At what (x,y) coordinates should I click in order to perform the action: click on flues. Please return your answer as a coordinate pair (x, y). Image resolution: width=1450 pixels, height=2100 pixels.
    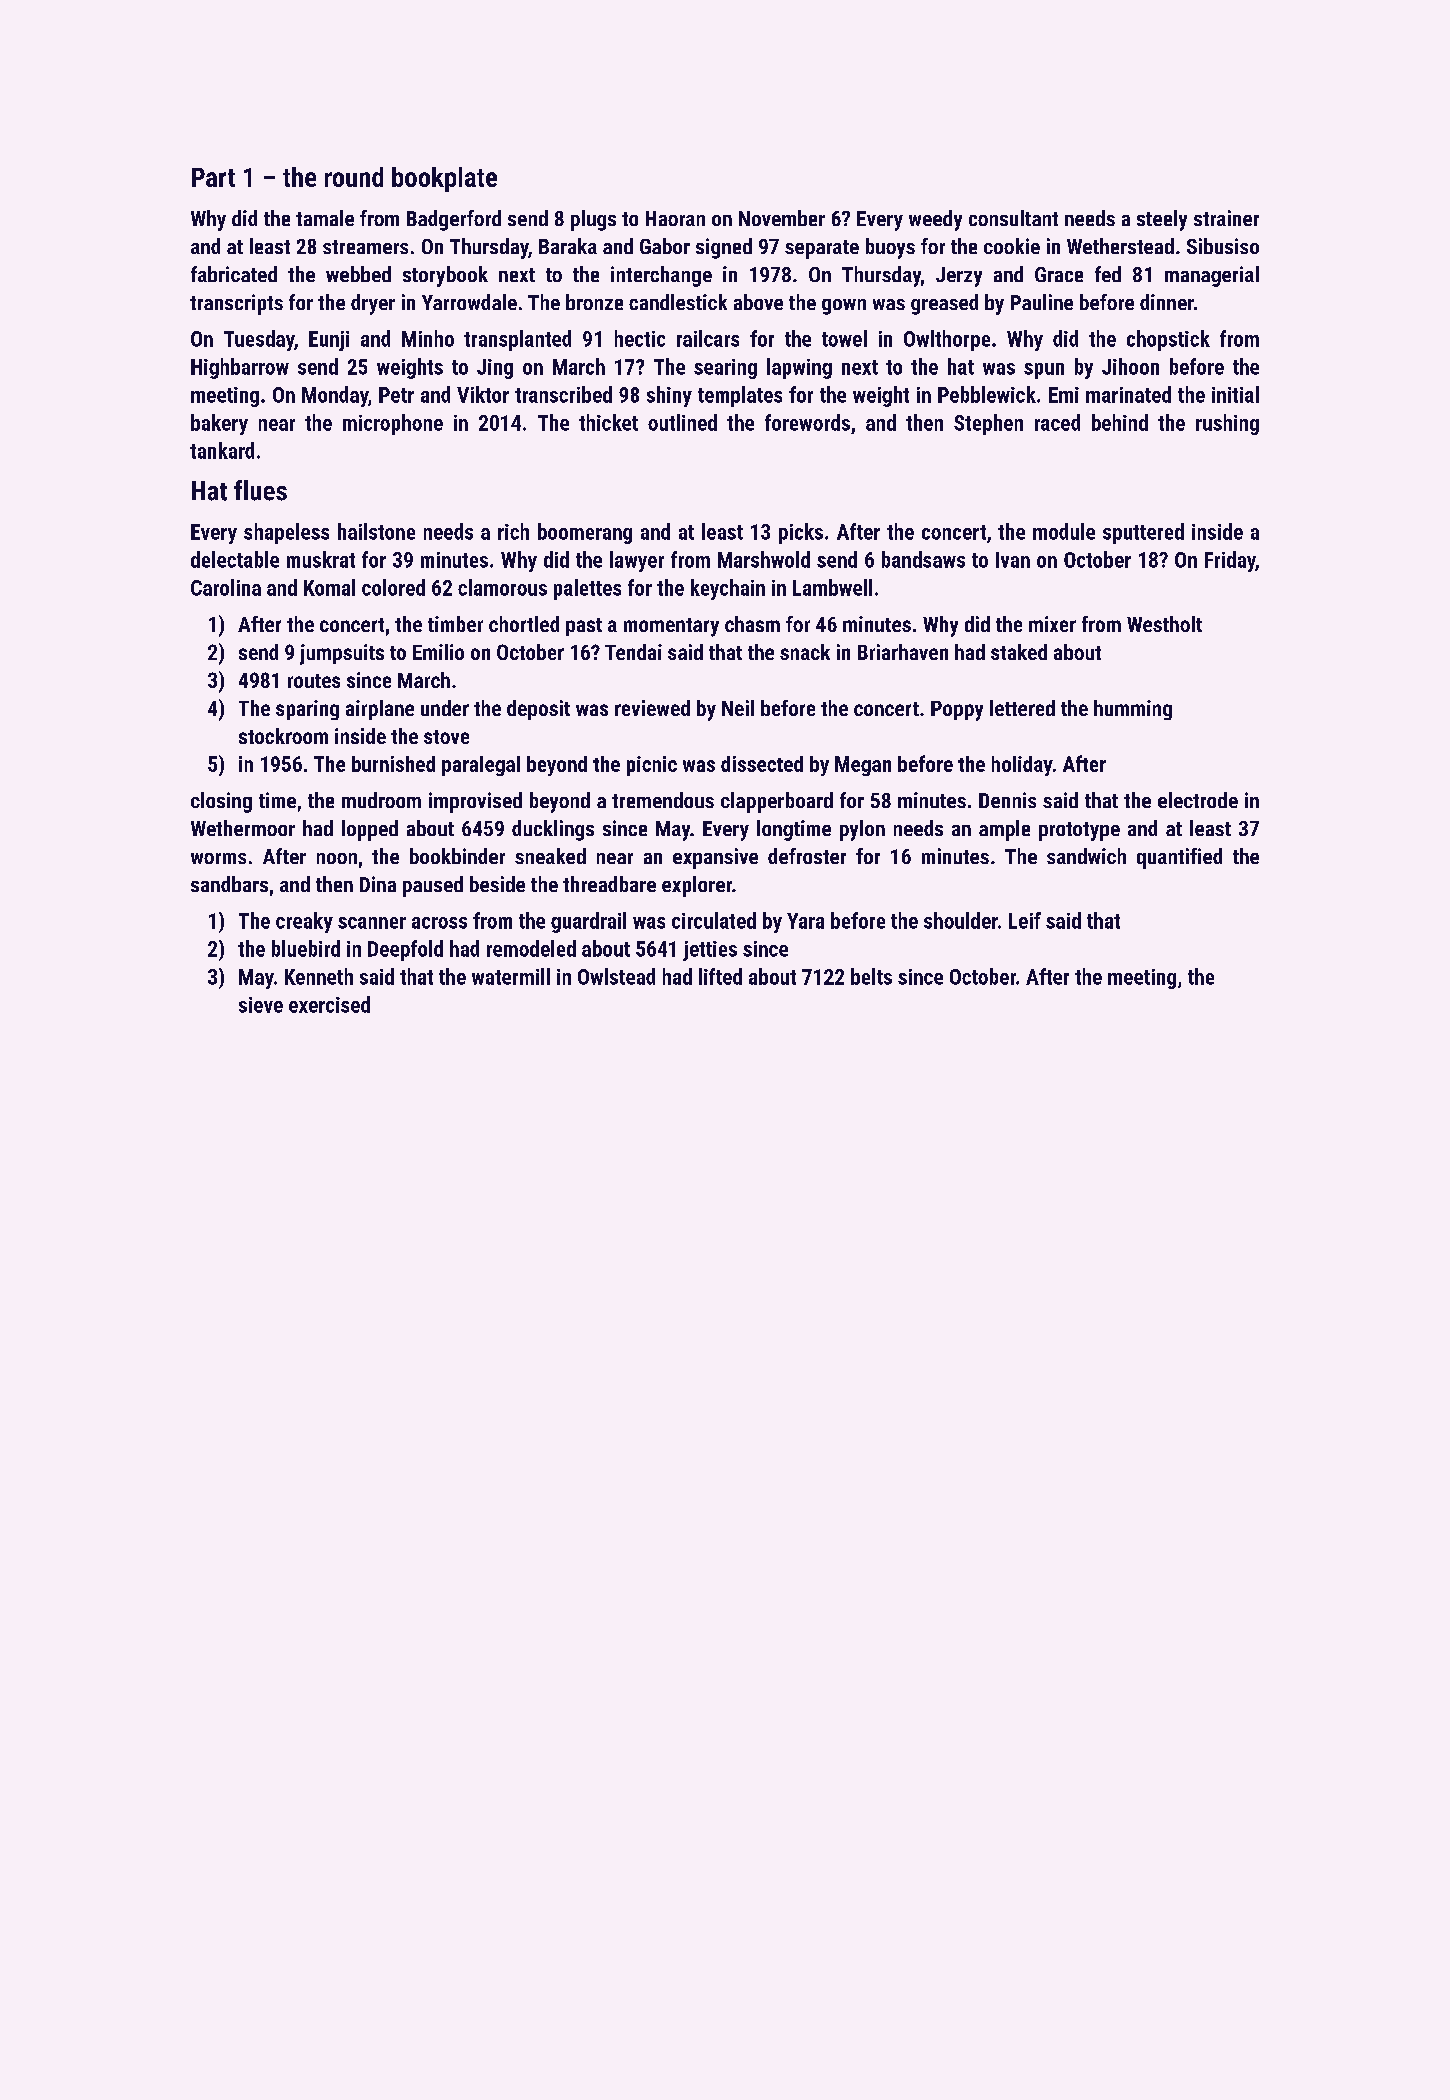
    Looking at the image, I should click on (260, 490).
